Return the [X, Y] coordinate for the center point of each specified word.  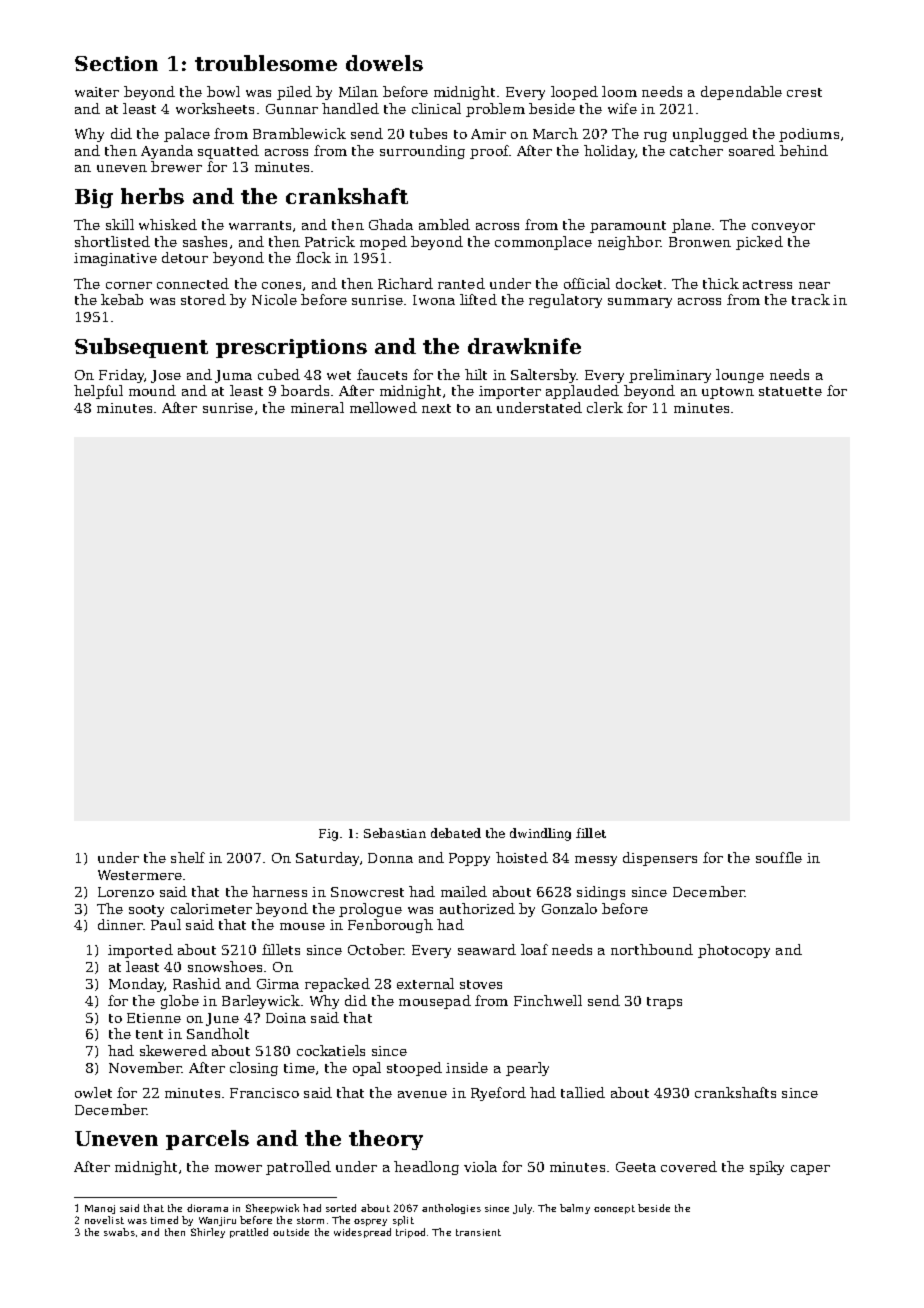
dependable [741, 93]
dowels [384, 63]
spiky [767, 1168]
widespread [362, 1233]
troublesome [266, 63]
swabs [119, 1232]
